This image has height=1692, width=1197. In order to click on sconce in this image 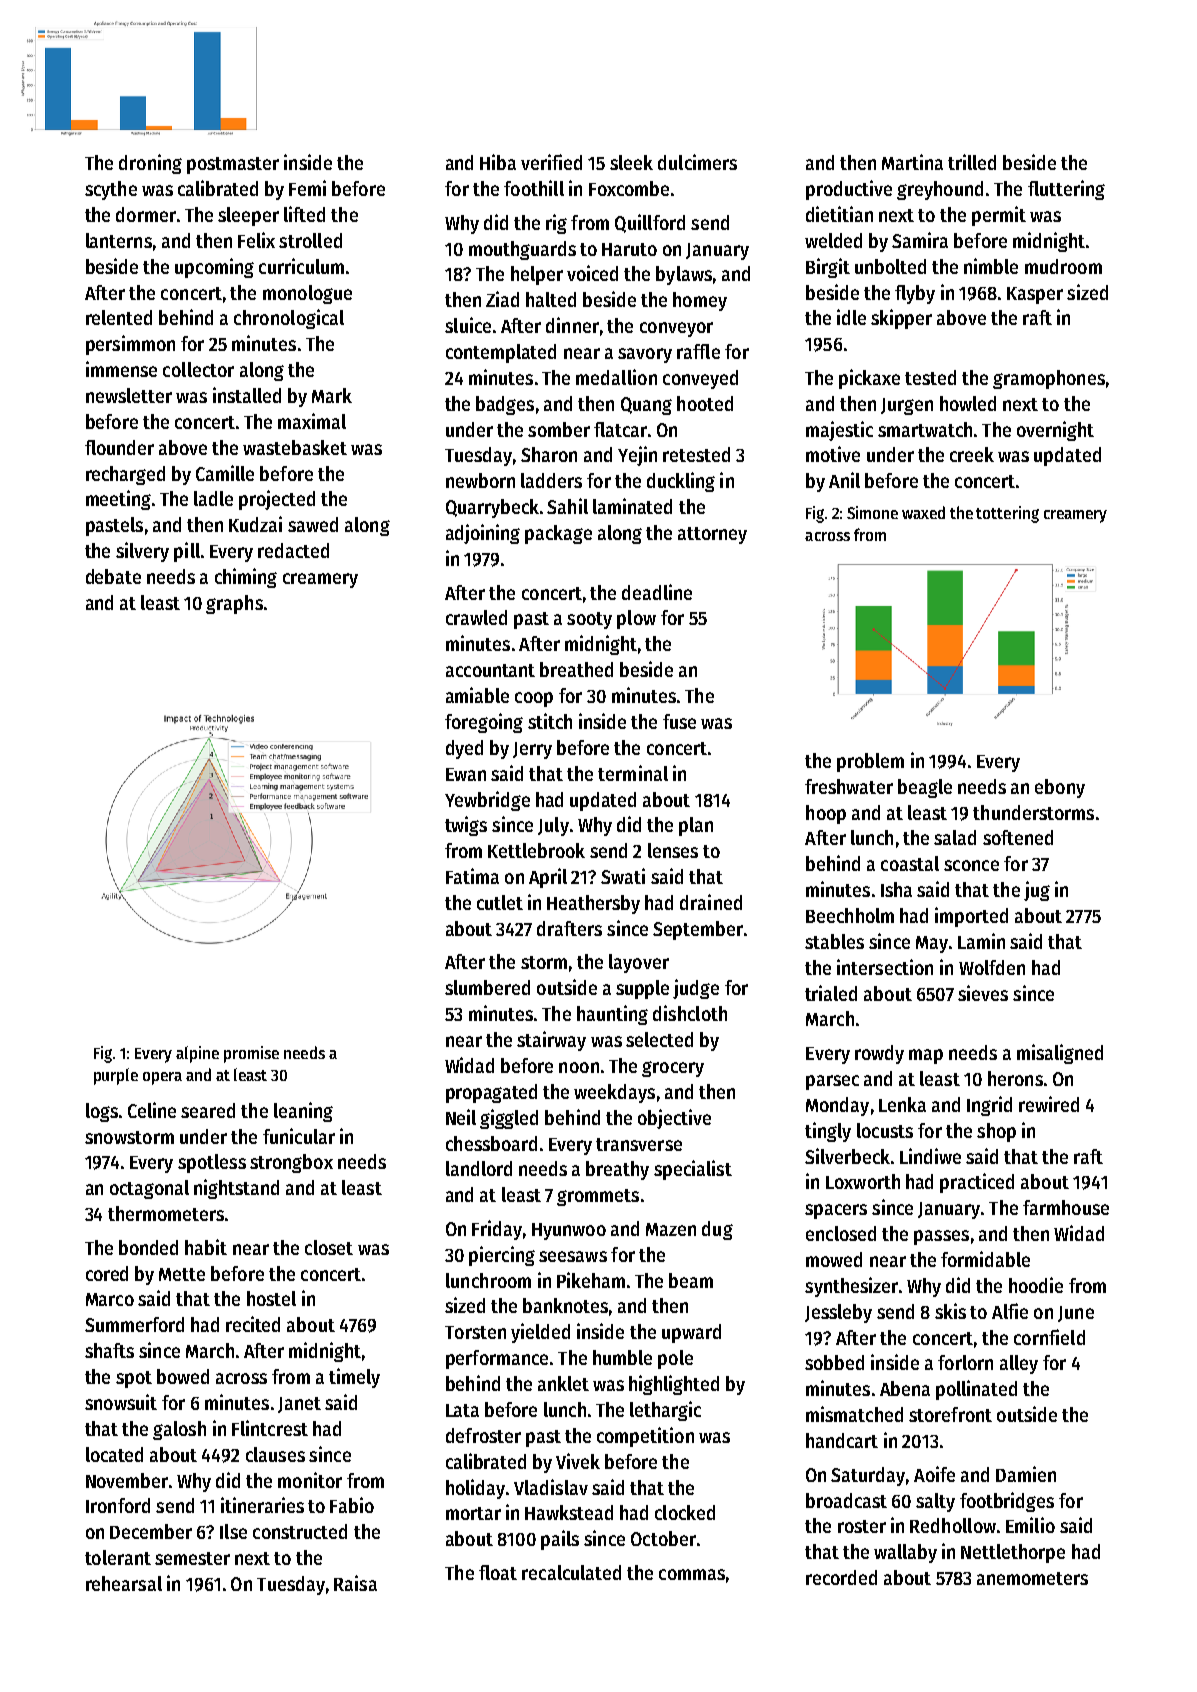, I will do `click(971, 865)`.
